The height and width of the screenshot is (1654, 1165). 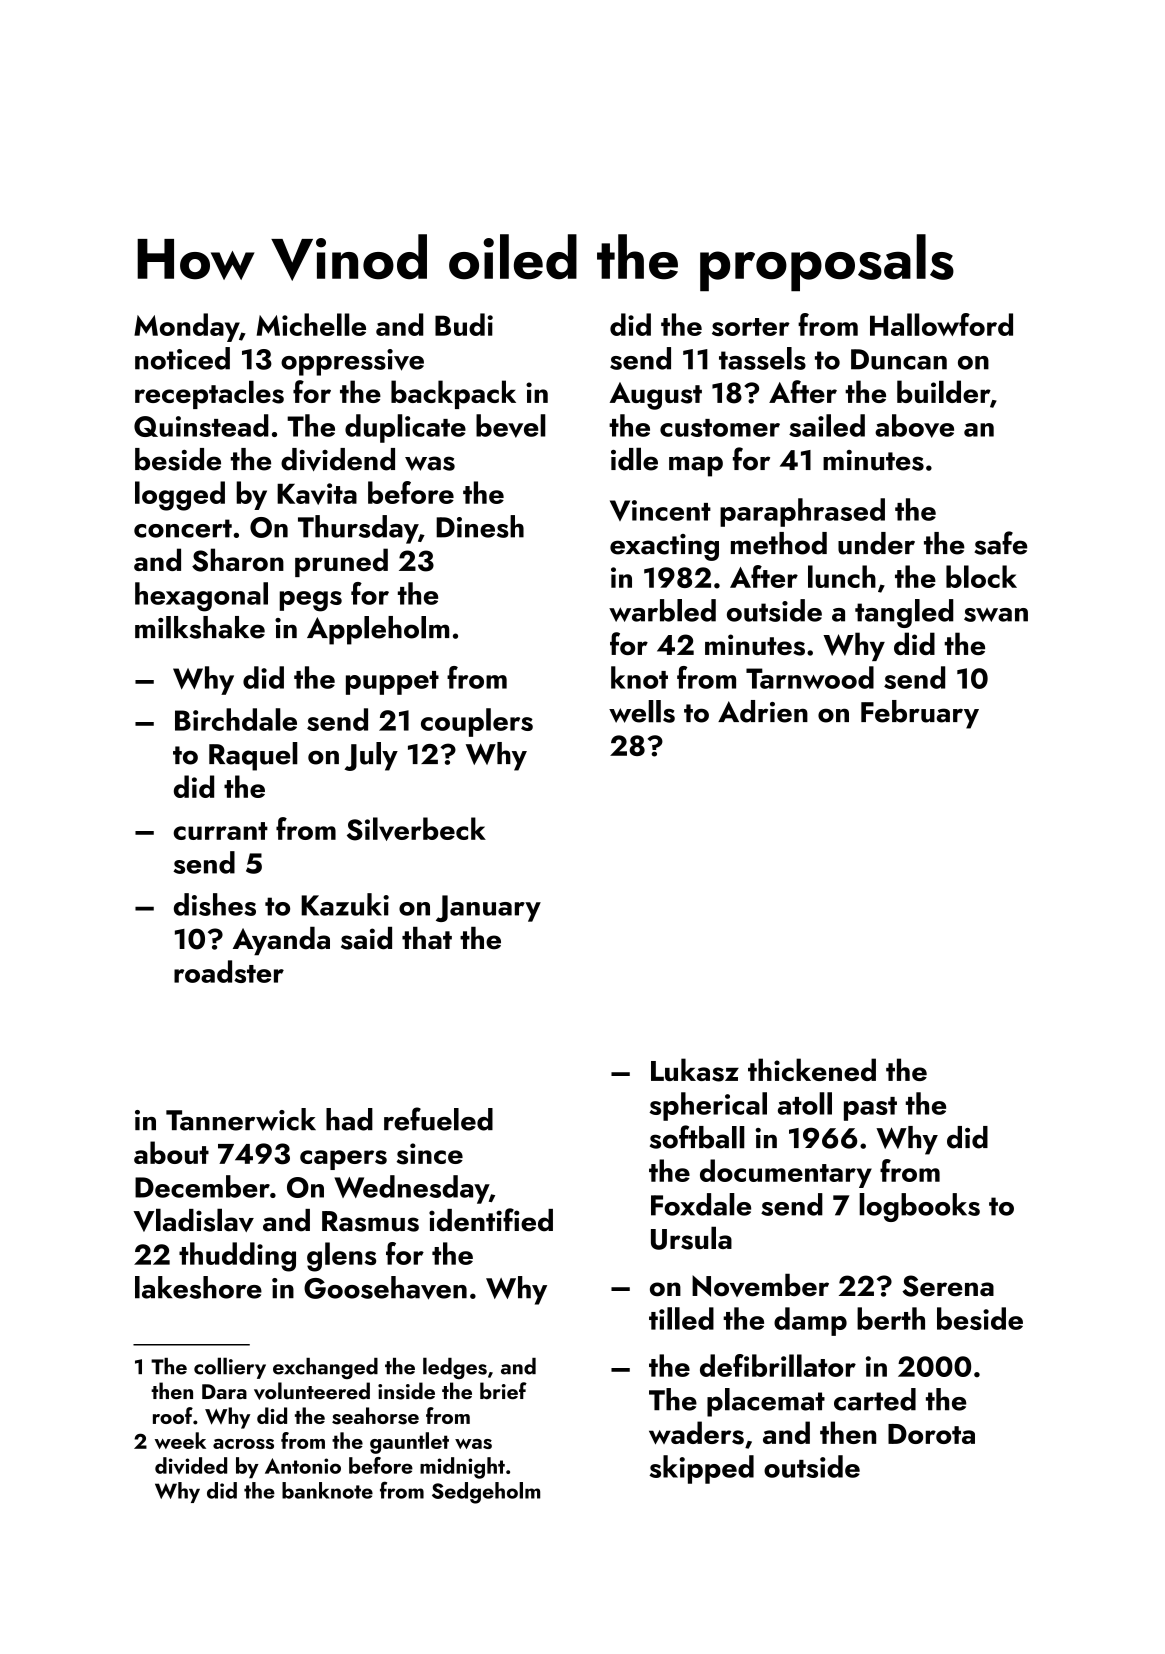 I want to click on Vincent, so click(x=660, y=510).
